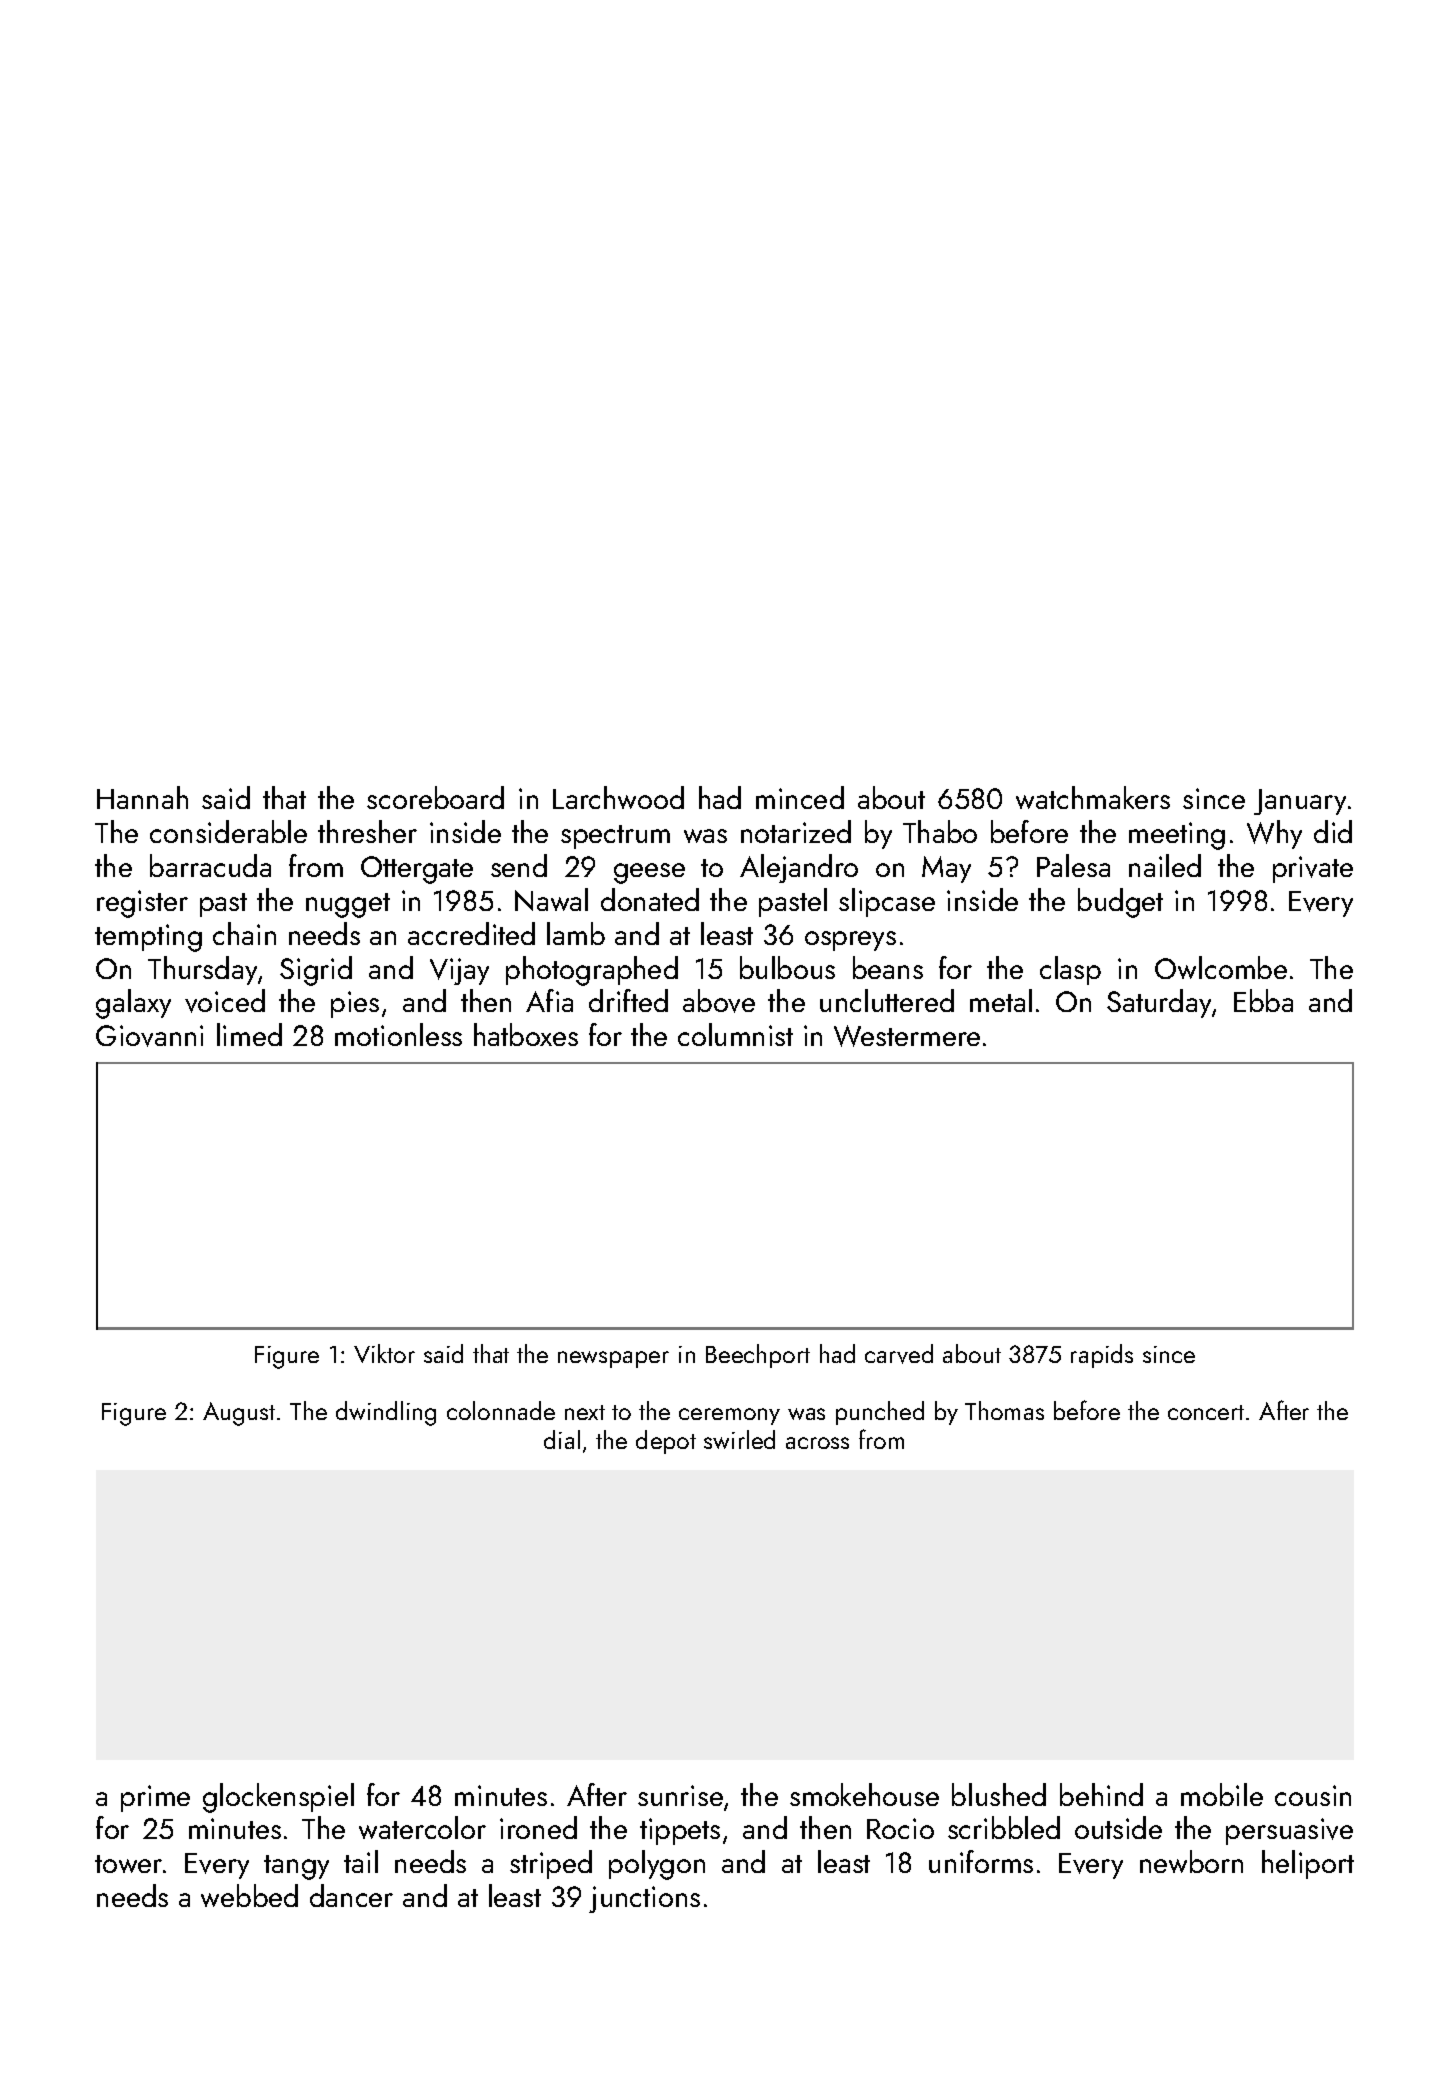 Image resolution: width=1450 pixels, height=2100 pixels. Describe the element at coordinates (239, 1414) in the image. I see `August` at that location.
